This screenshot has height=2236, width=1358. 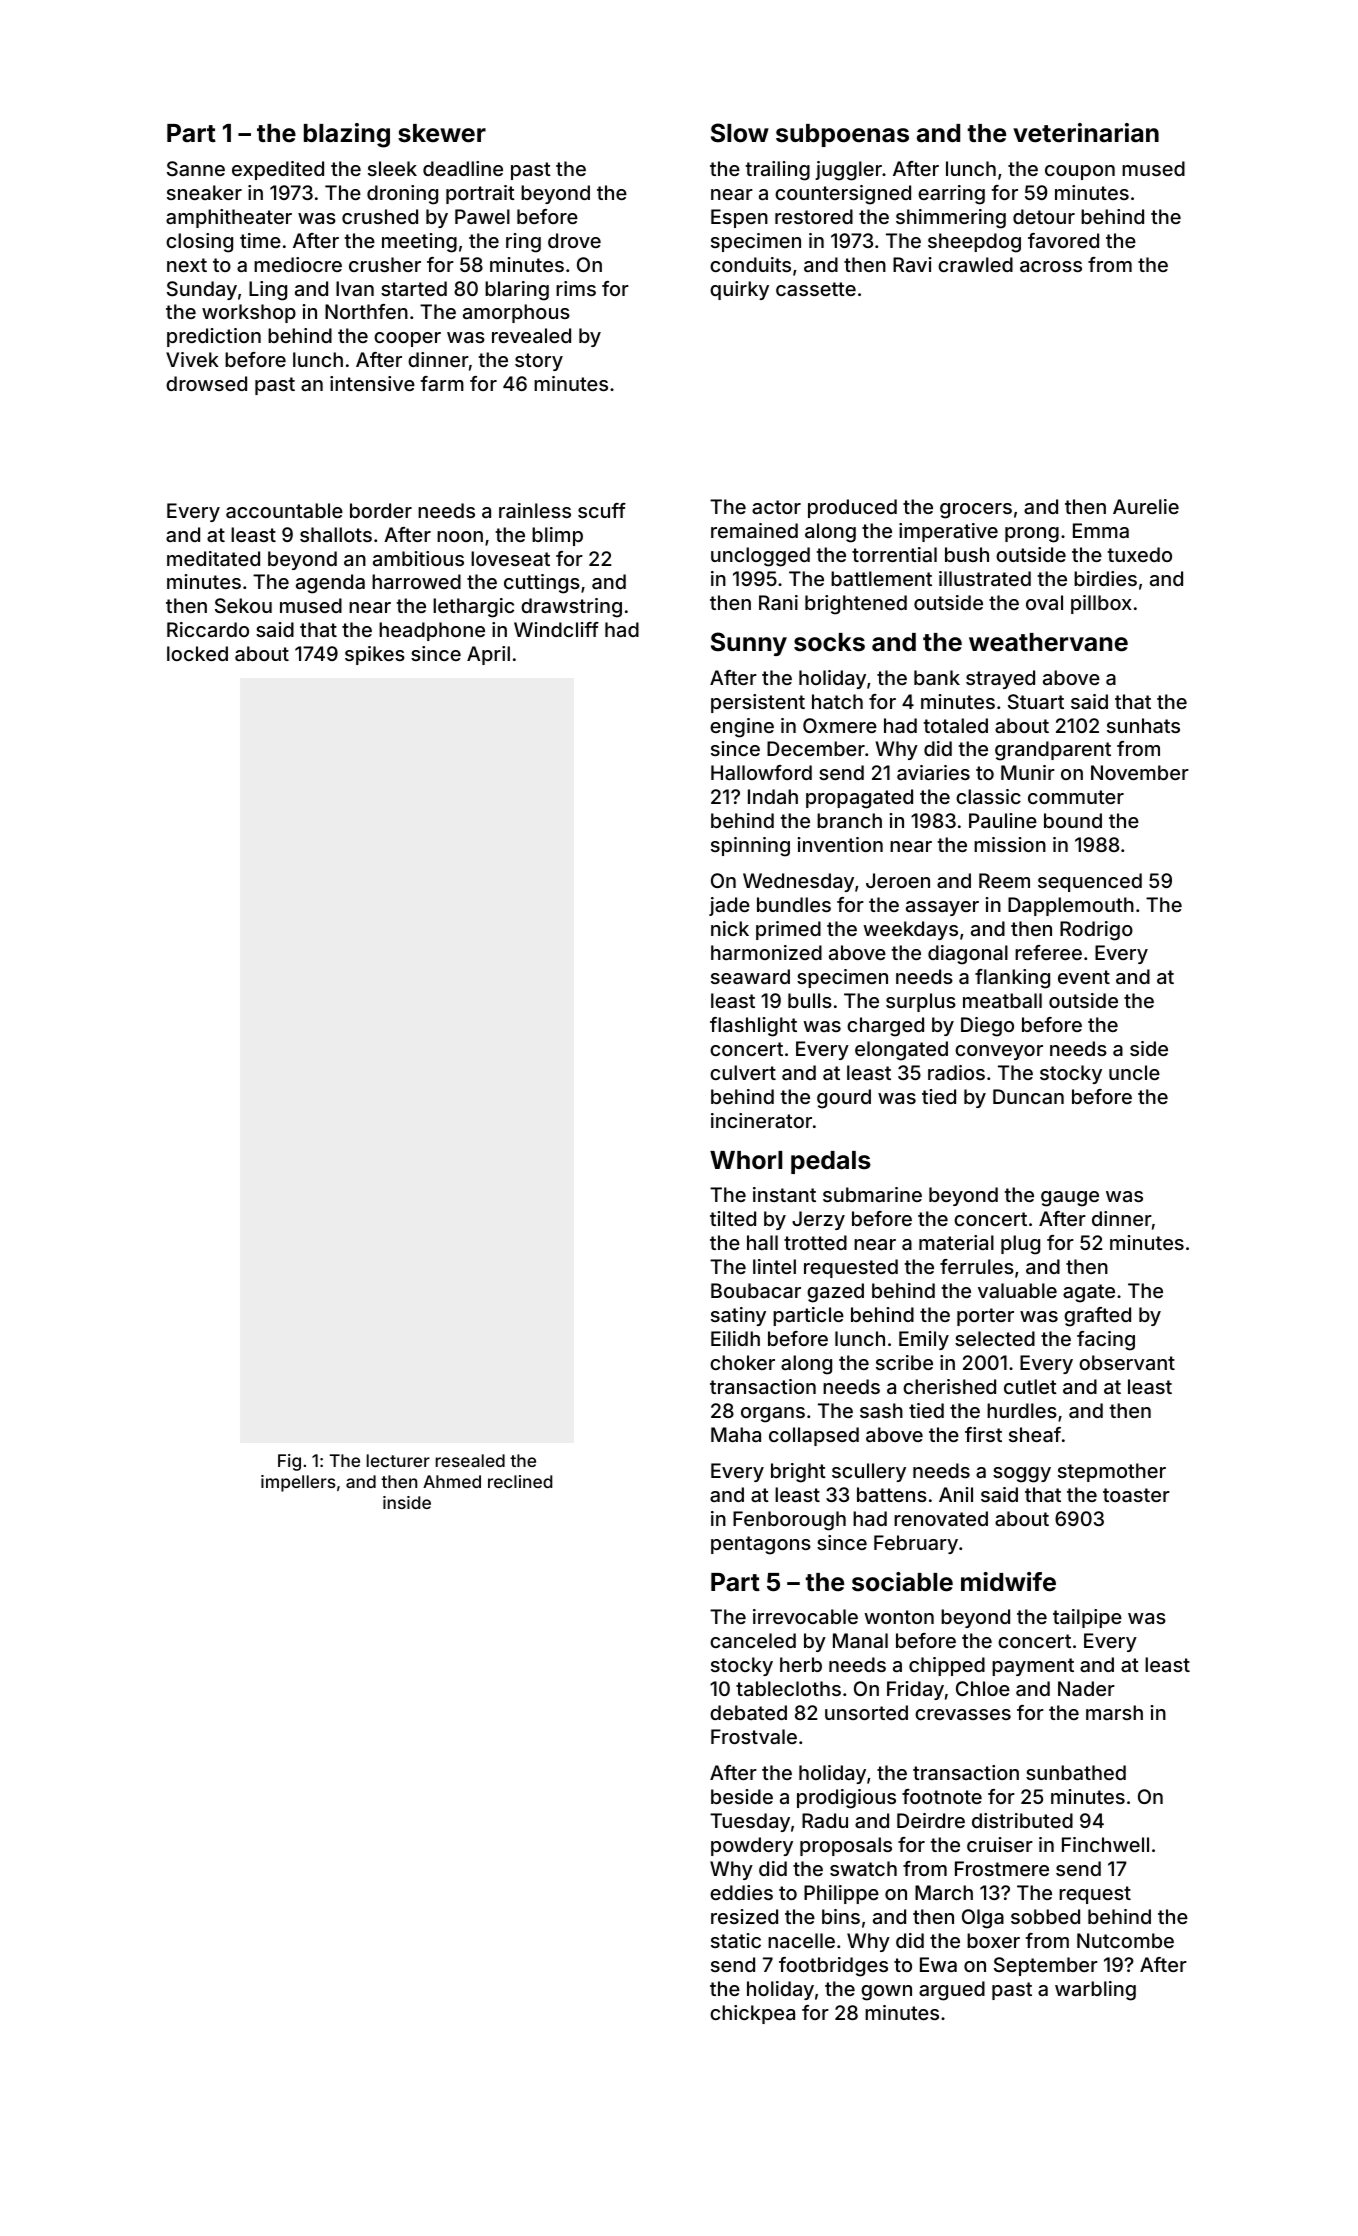 What do you see at coordinates (743, 1072) in the screenshot?
I see `culvert` at bounding box center [743, 1072].
